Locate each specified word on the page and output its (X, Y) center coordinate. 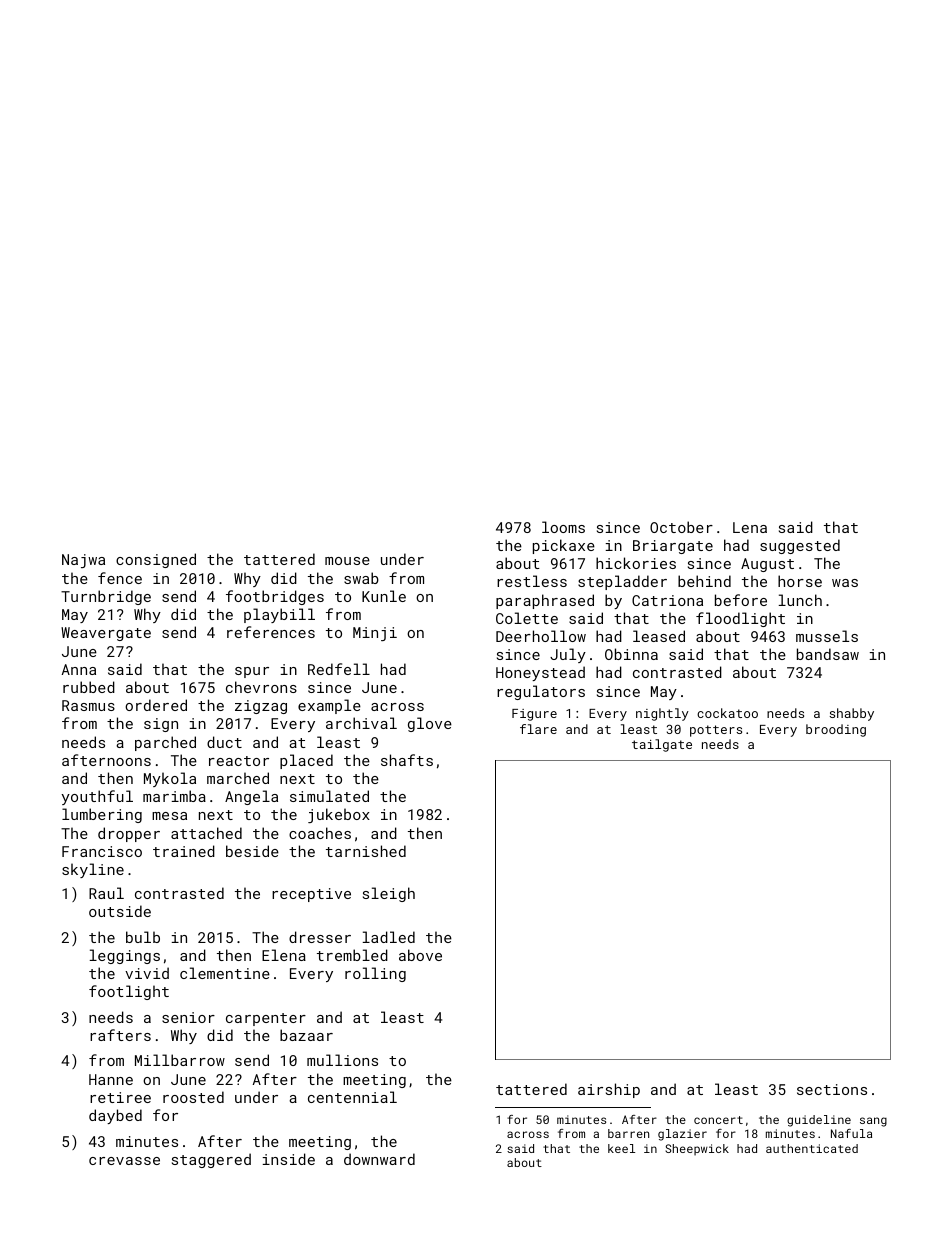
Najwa (83, 561)
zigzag (261, 707)
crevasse (124, 1161)
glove (430, 724)
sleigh (389, 894)
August (767, 565)
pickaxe (564, 546)
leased (659, 636)
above (420, 955)
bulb (143, 937)
